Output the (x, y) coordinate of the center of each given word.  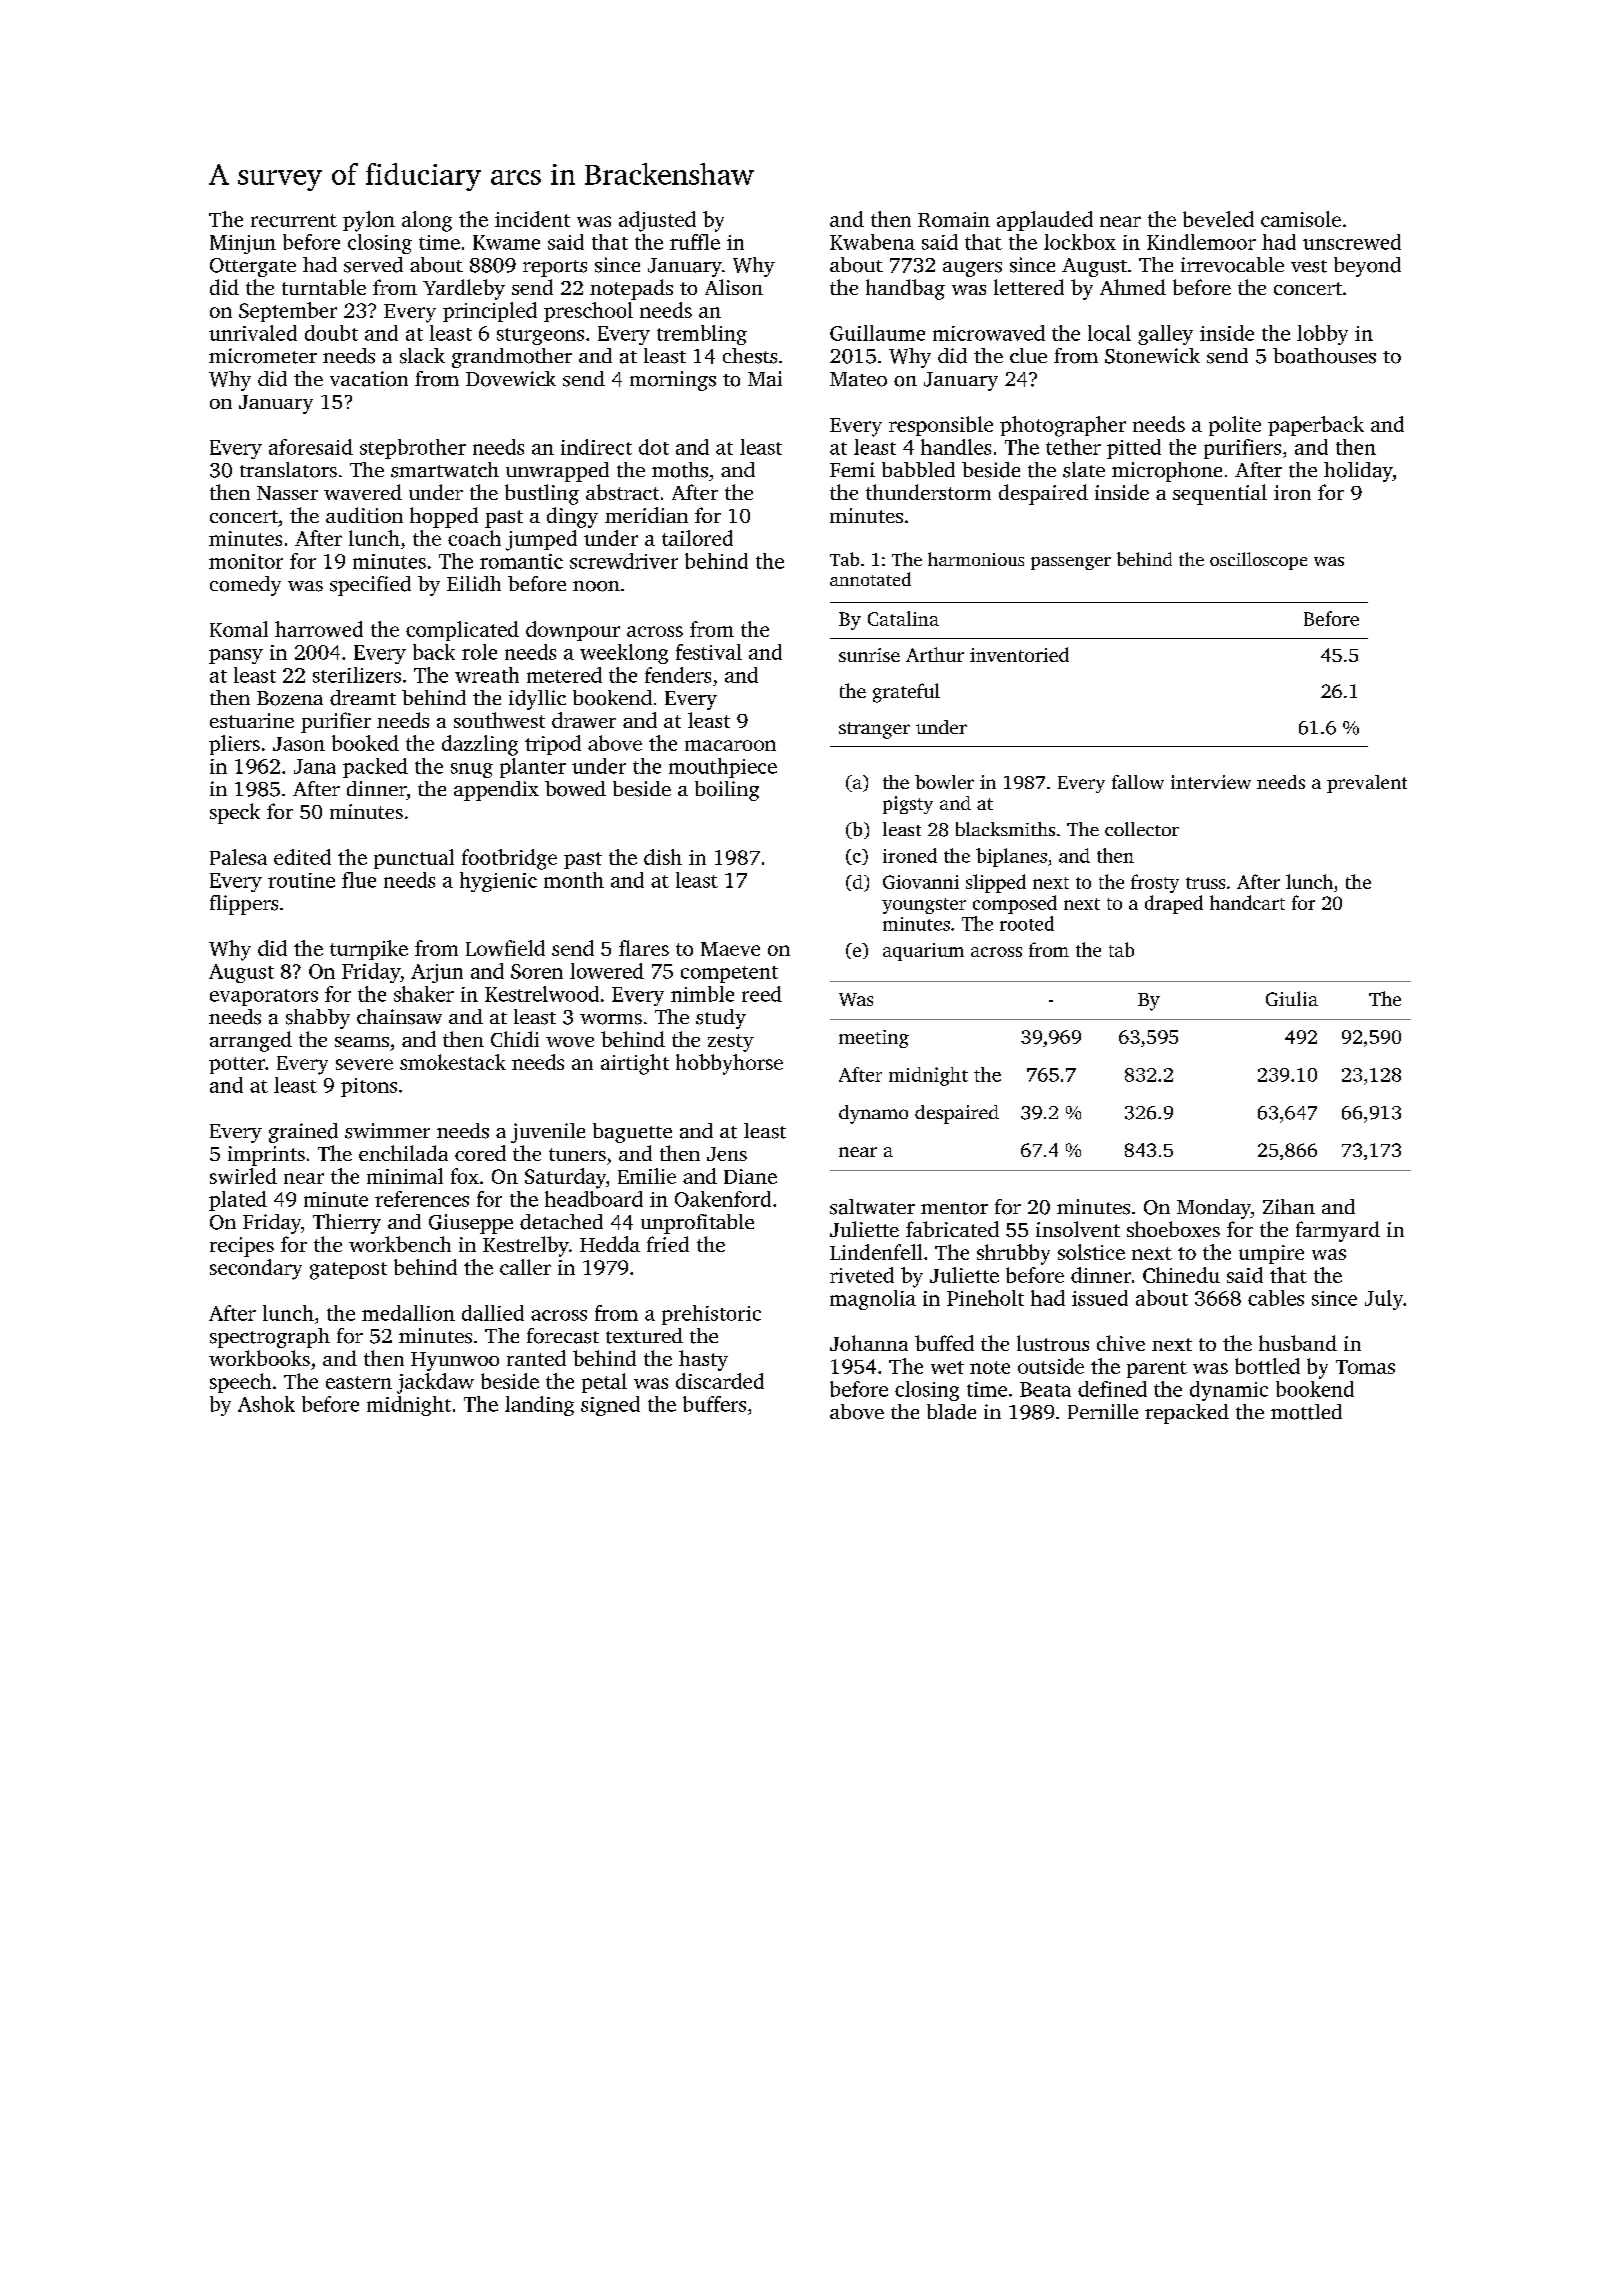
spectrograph (270, 1338)
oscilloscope (1258, 561)
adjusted (657, 221)
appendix (496, 791)
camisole (1301, 219)
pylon (369, 221)
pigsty (908, 805)
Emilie (647, 1176)
